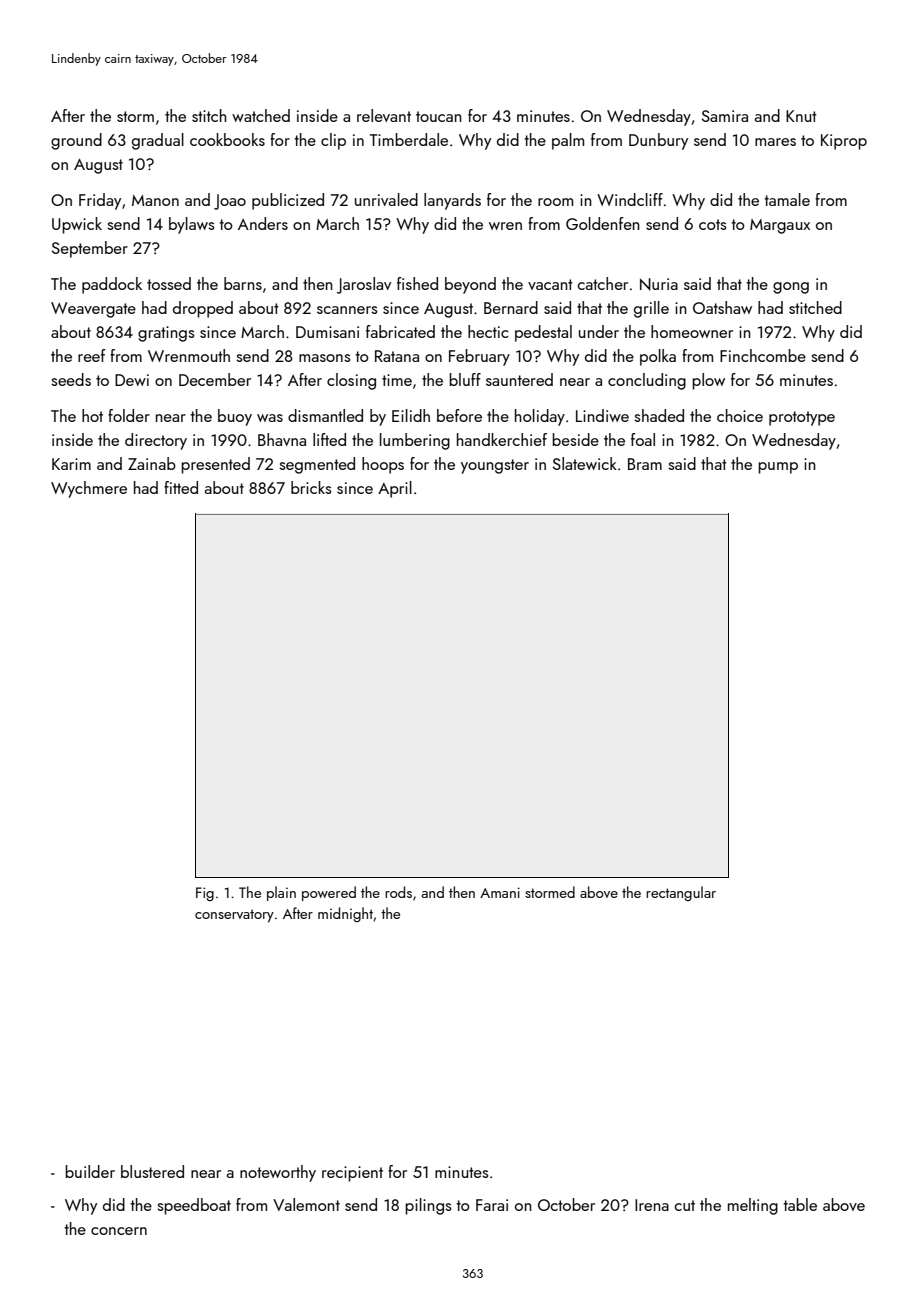 The height and width of the screenshot is (1308, 924). What do you see at coordinates (658, 141) in the screenshot?
I see `Dunbury` at bounding box center [658, 141].
